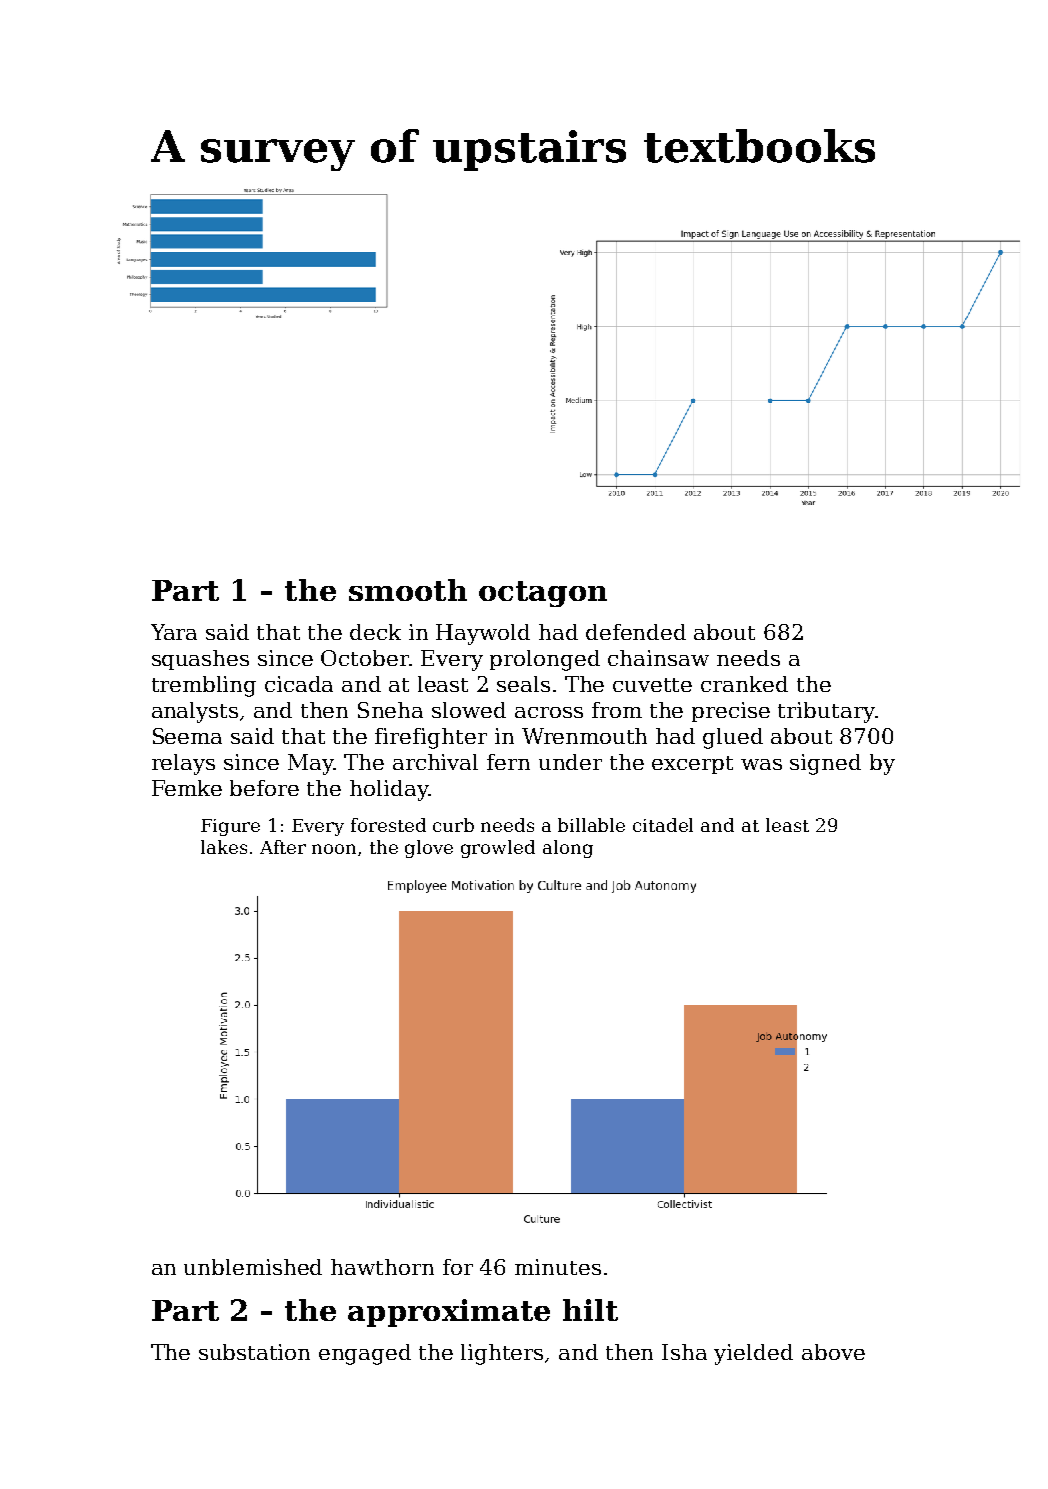  What do you see at coordinates (264, 788) in the image?
I see `before` at bounding box center [264, 788].
